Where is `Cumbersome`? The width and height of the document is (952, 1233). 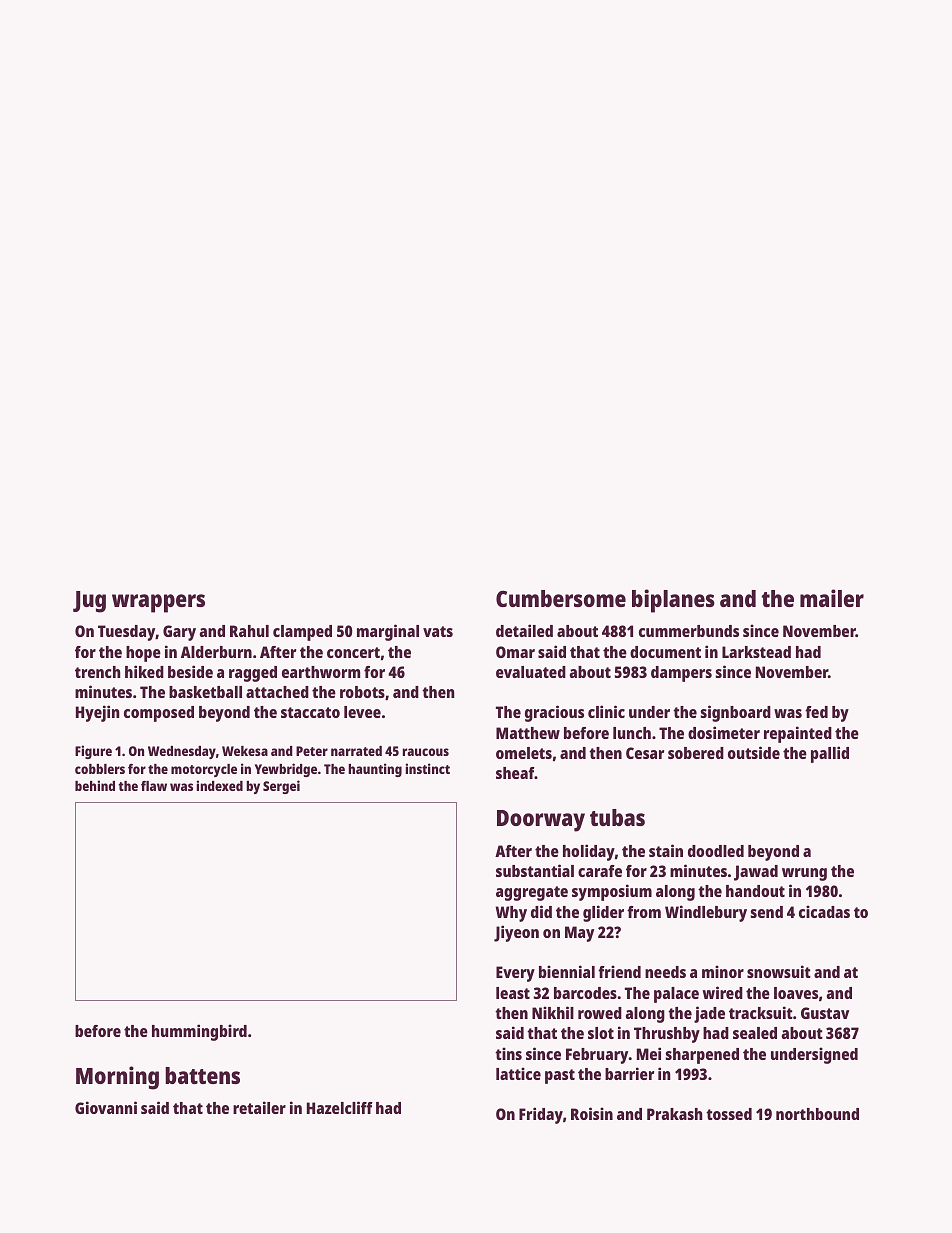
Cumbersome is located at coordinates (561, 598).
